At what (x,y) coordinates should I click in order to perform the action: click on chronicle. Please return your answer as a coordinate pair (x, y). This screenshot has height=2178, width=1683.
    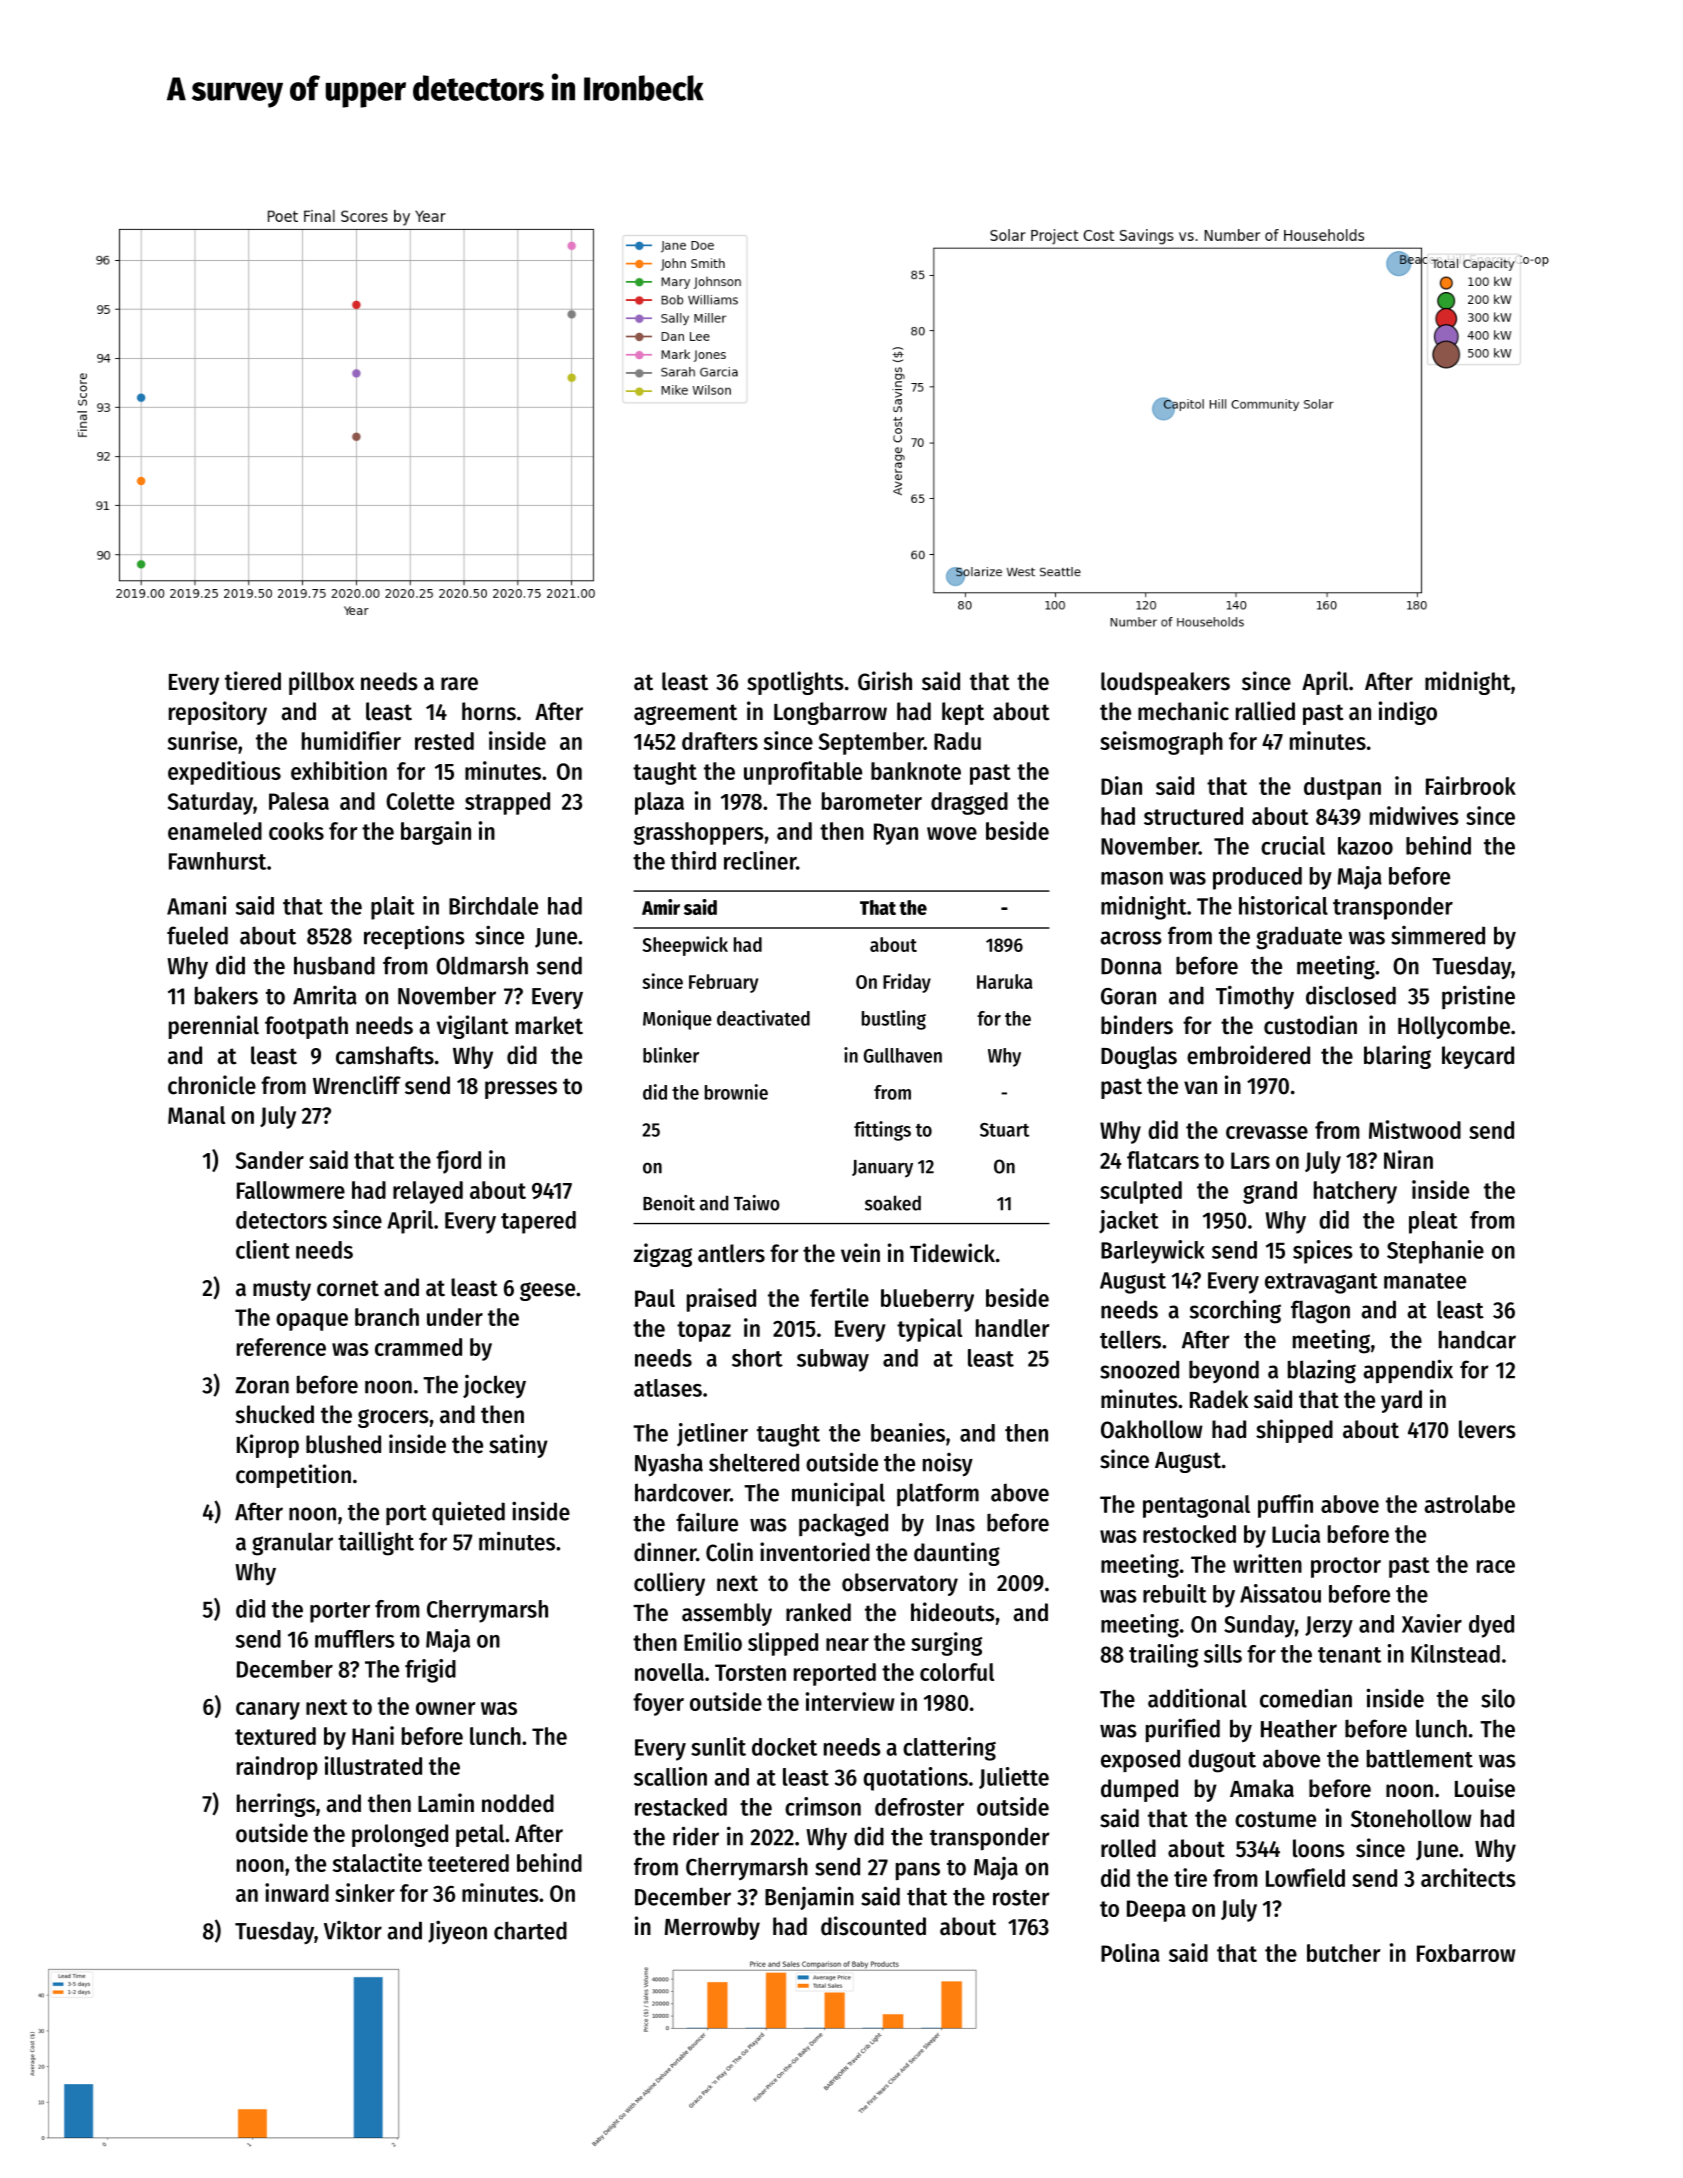
    Looking at the image, I should click on (212, 1085).
